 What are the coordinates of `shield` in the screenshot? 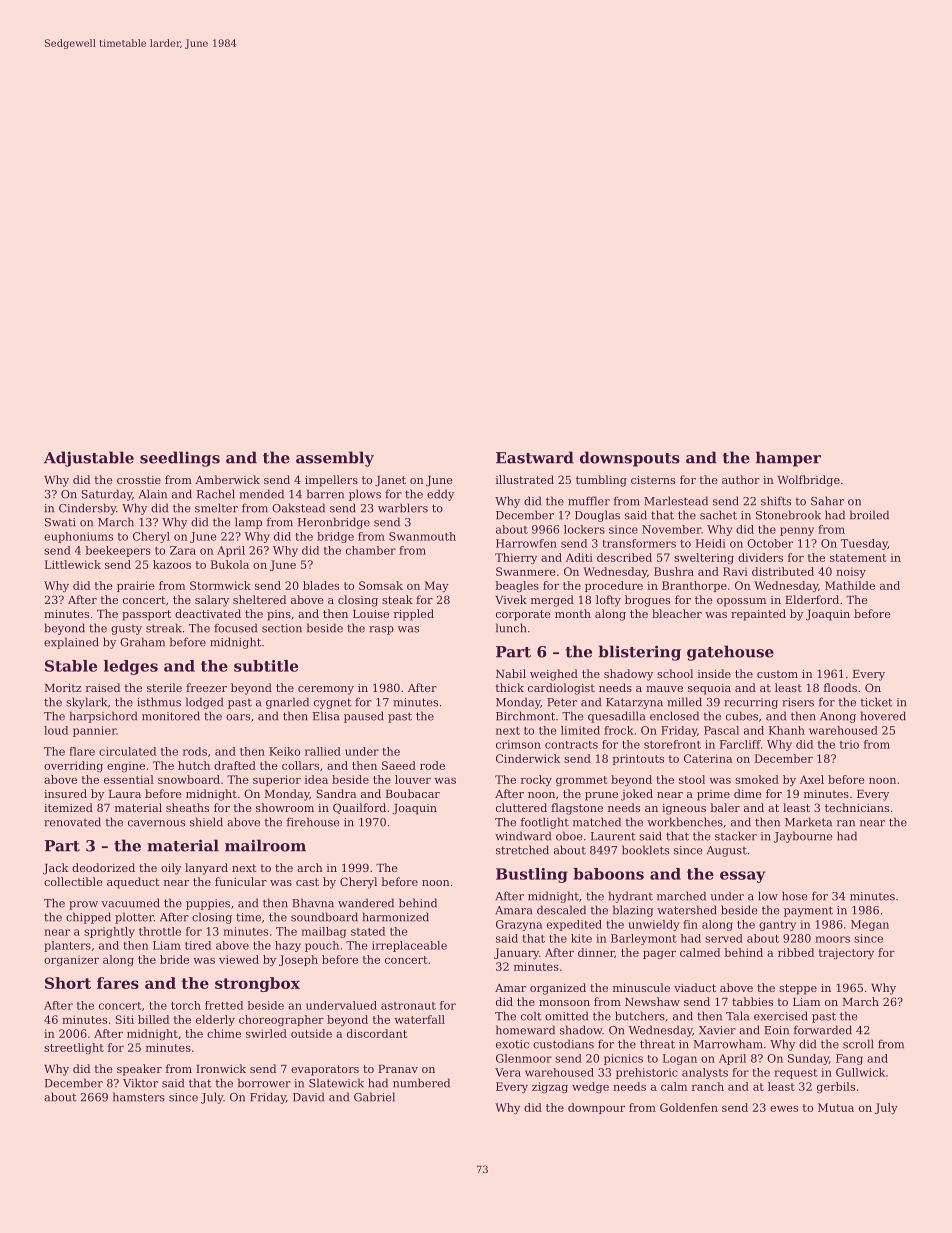 It's located at (206, 822).
